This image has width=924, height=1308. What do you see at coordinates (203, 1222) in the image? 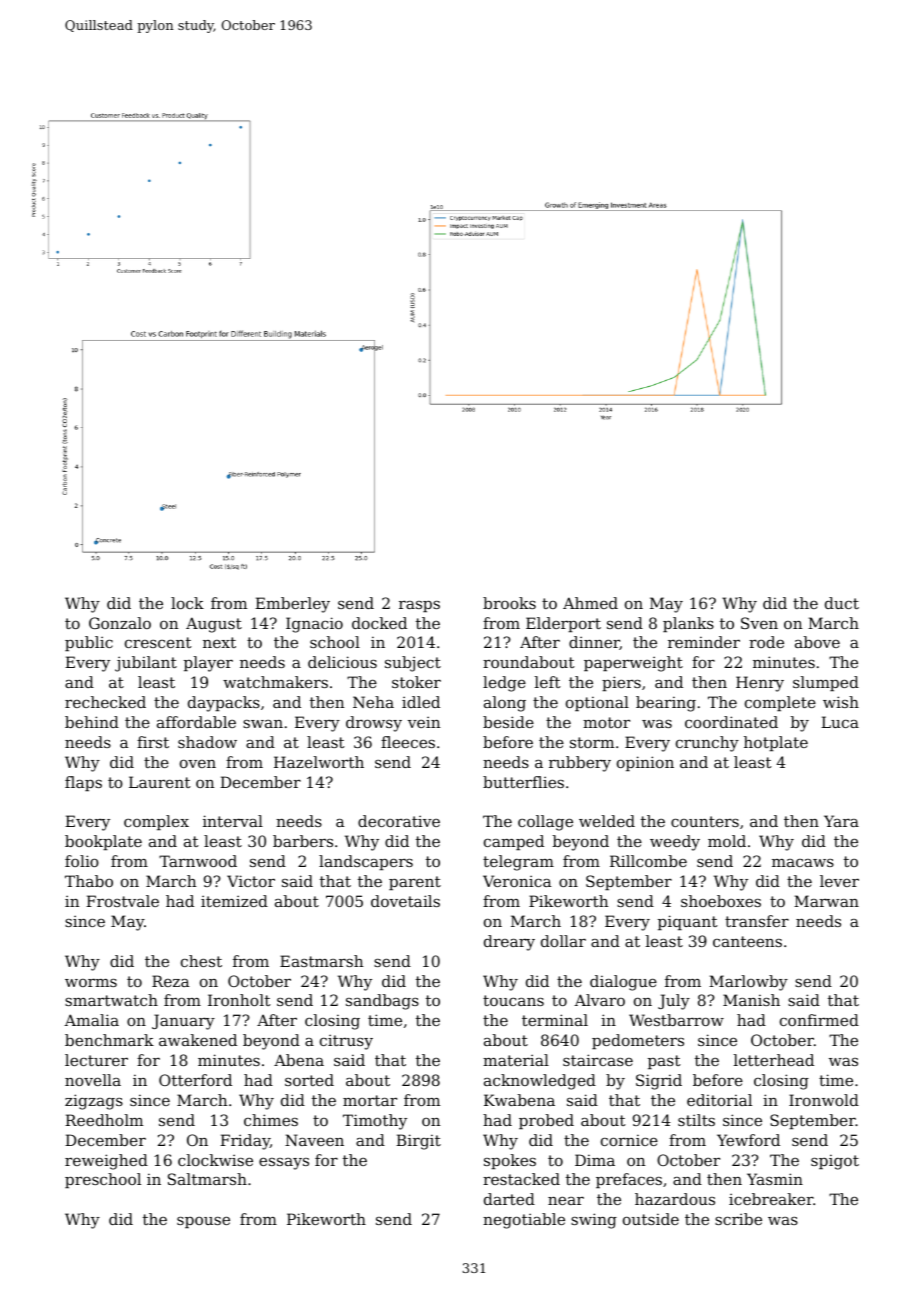
I see `spouse` at bounding box center [203, 1222].
